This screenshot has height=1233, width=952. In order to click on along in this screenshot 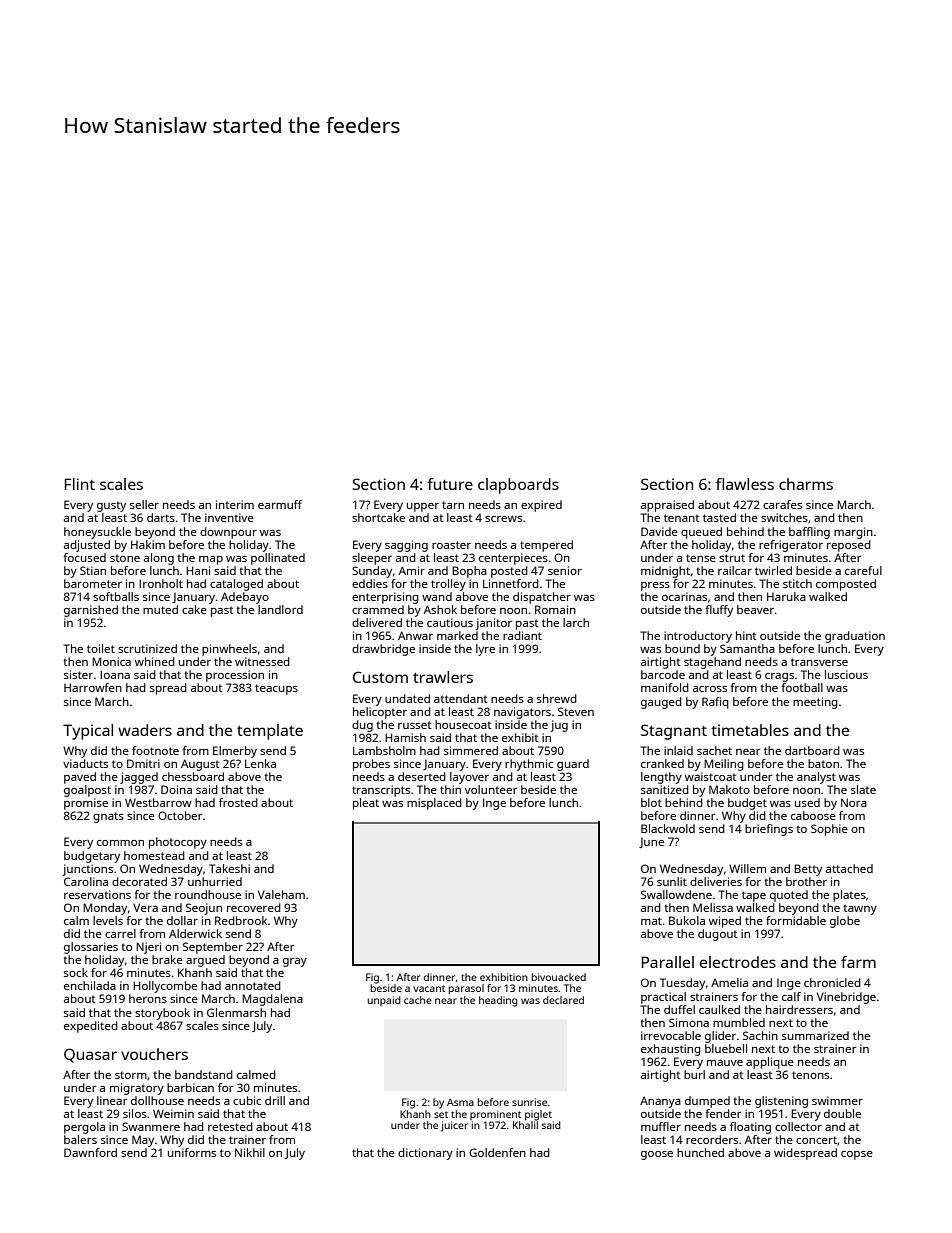, I will do `click(159, 559)`.
